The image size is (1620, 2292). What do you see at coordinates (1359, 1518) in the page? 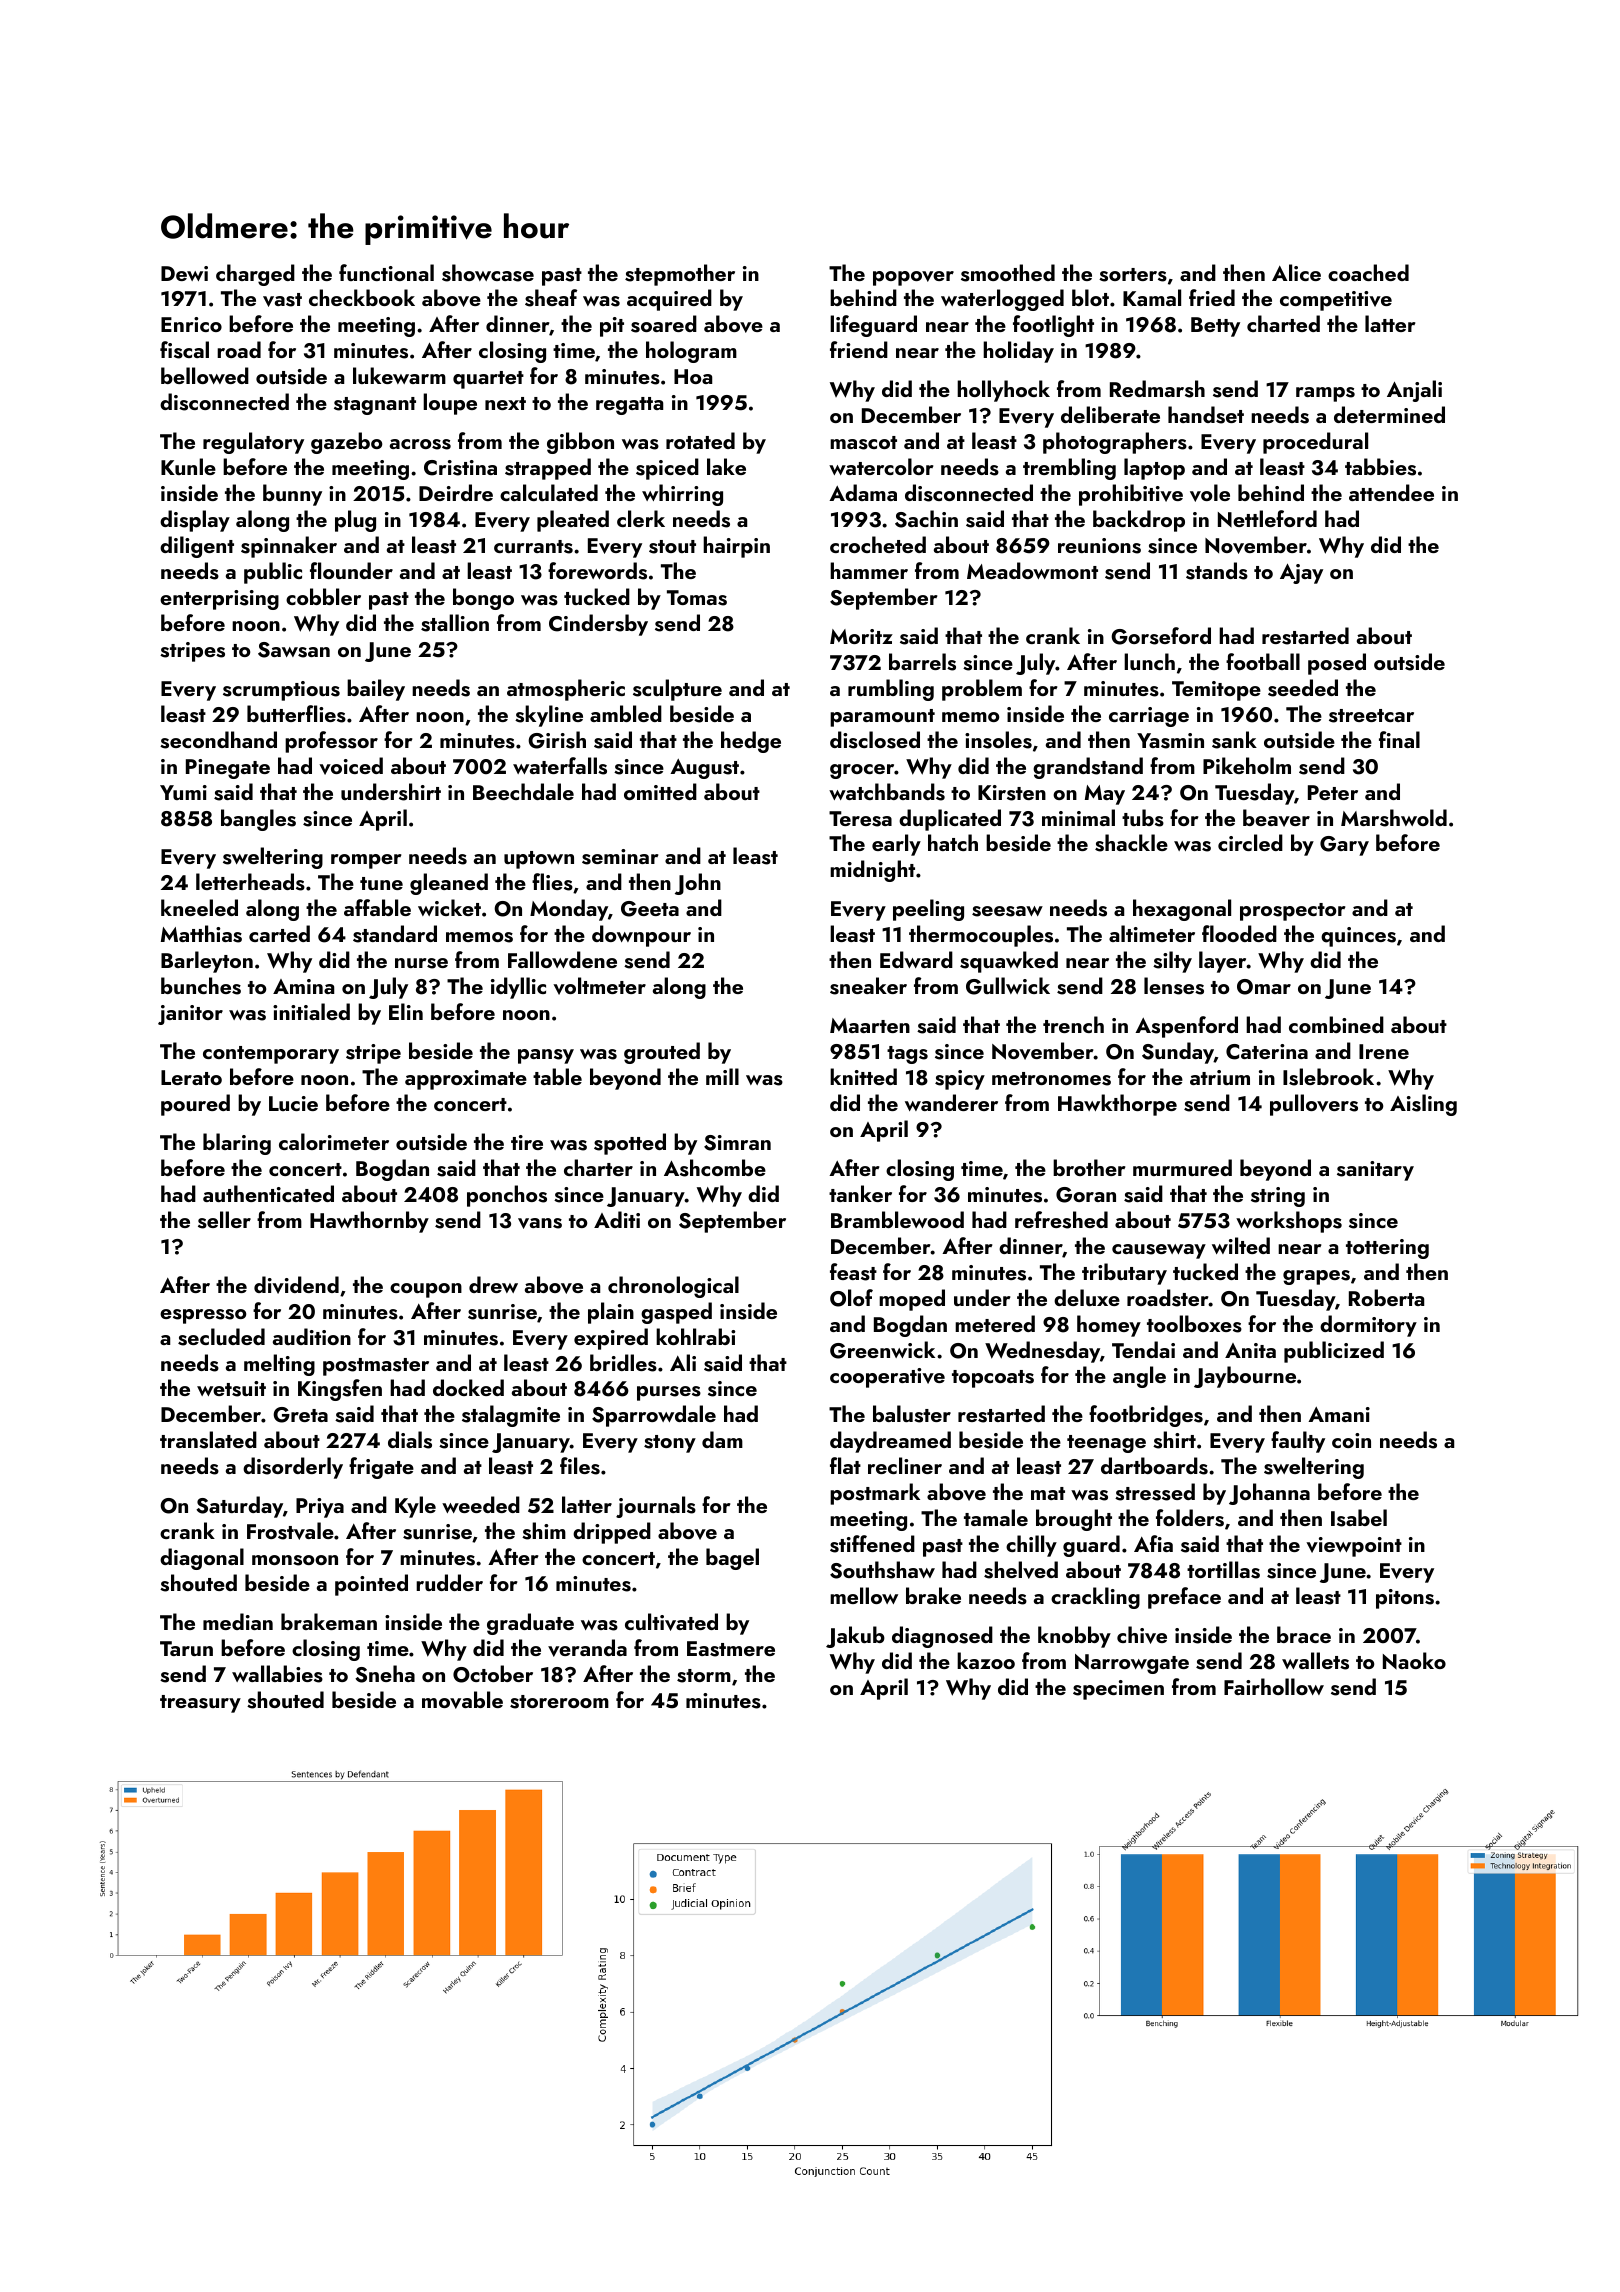
I see `Isabel` at bounding box center [1359, 1518].
